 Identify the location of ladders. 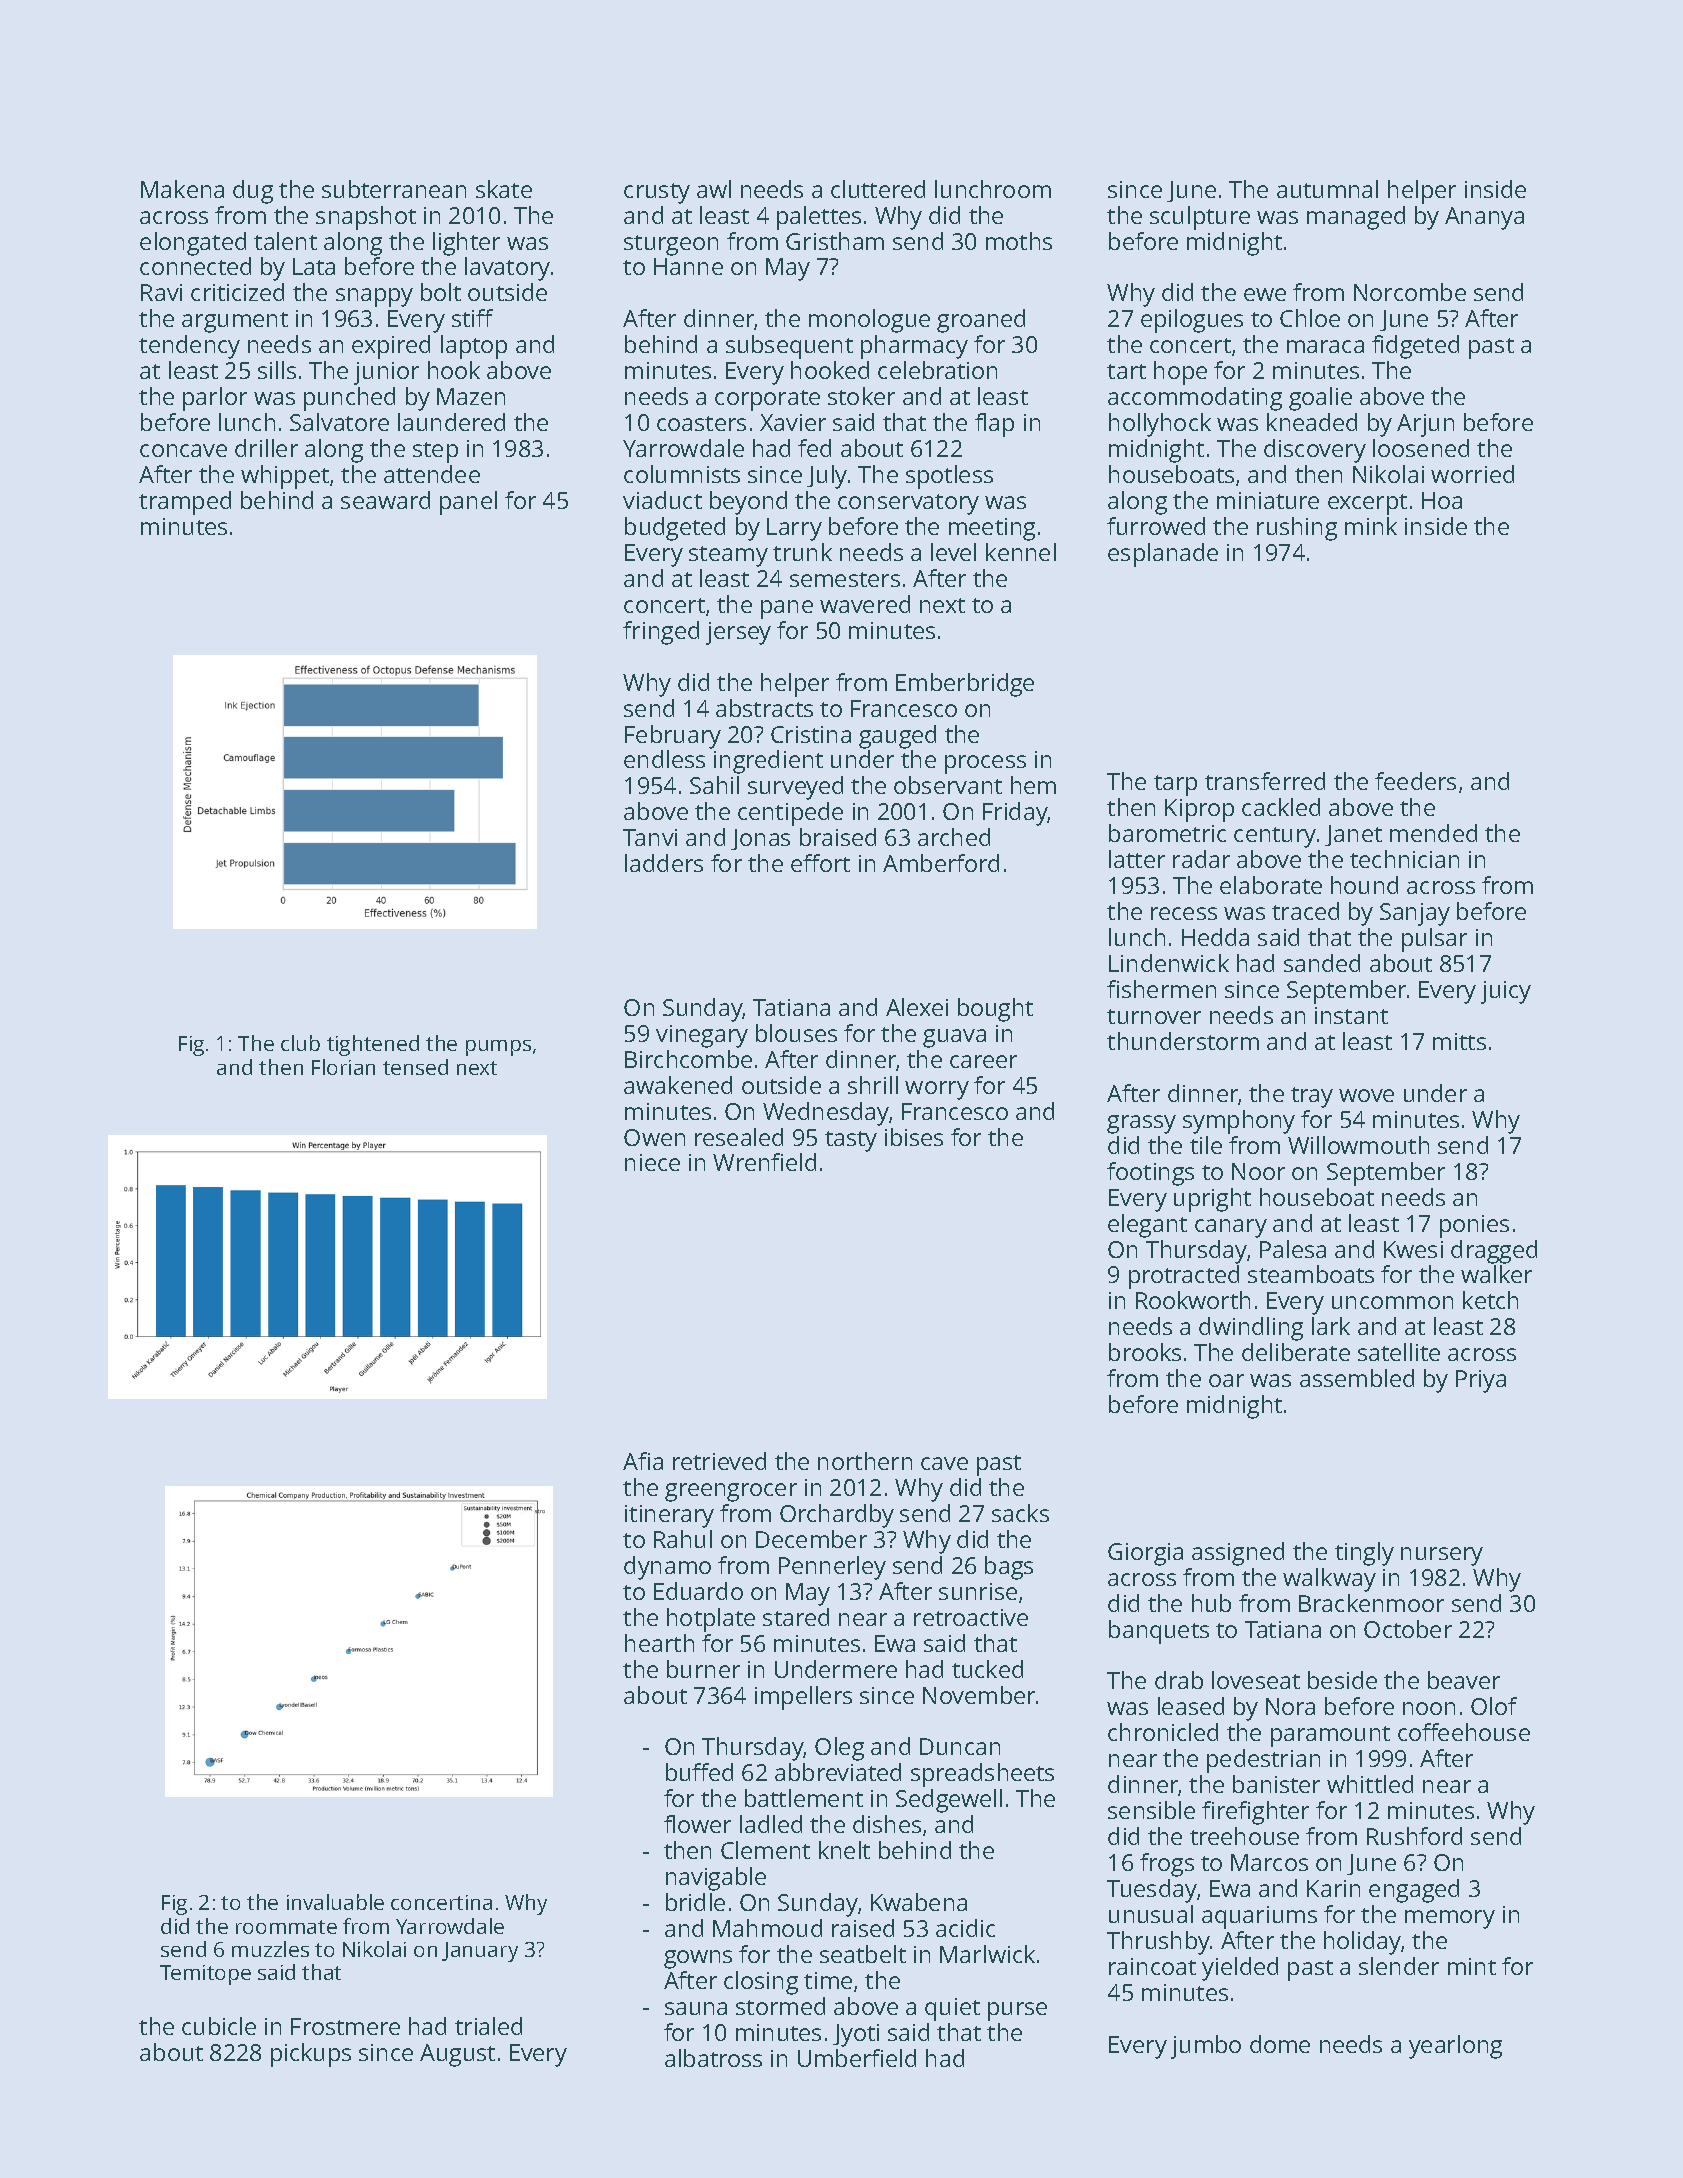
(664, 863).
